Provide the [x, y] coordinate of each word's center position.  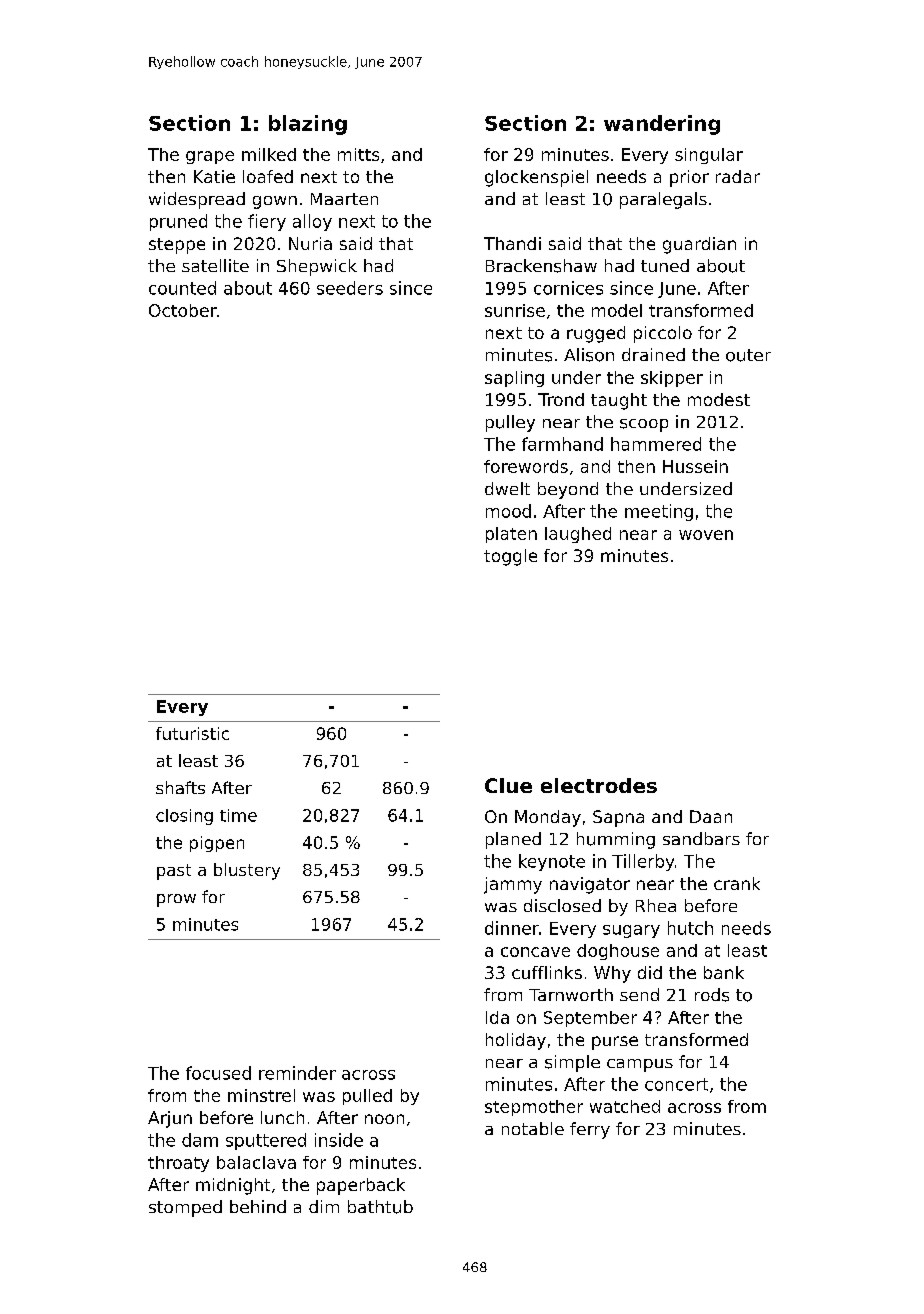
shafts [180, 787]
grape [210, 157]
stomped [185, 1208]
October [183, 310]
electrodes [599, 785]
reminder [297, 1073]
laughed [578, 535]
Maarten [344, 199]
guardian [699, 245]
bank [724, 972]
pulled [367, 1097]
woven [706, 535]
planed [513, 840]
